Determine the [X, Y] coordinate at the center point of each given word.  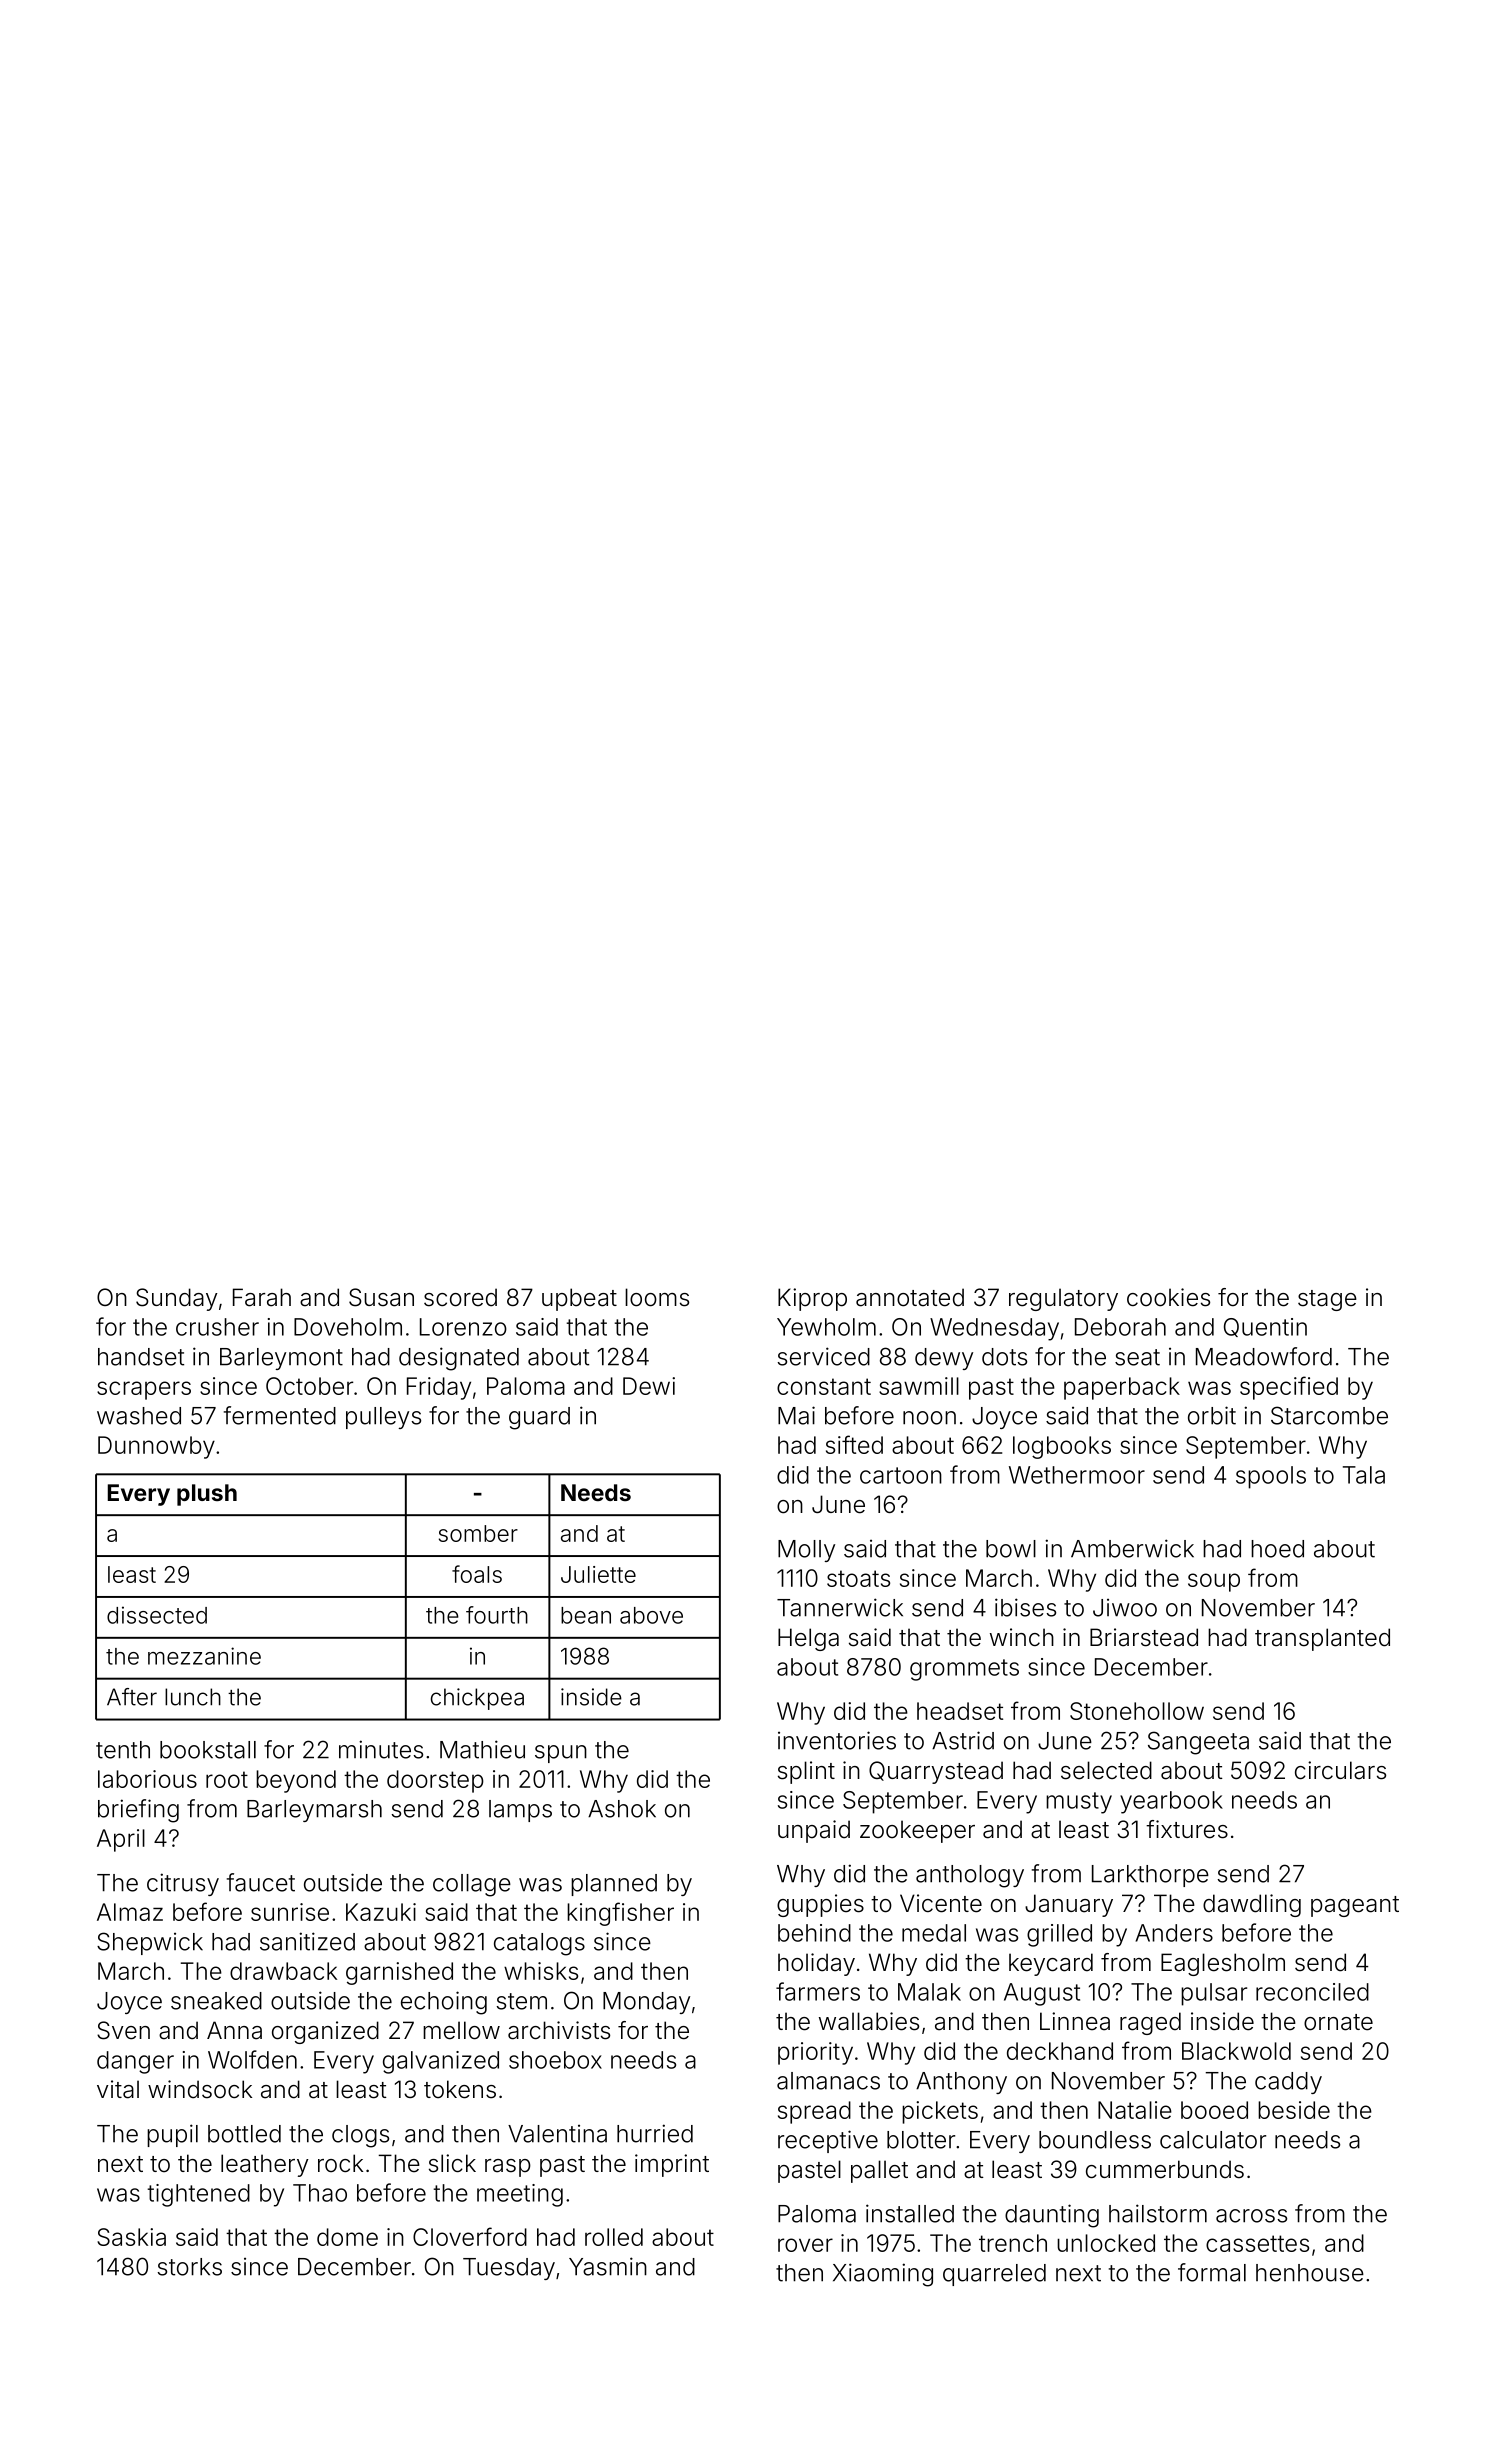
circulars [1340, 1770]
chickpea [477, 1699]
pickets [940, 2112]
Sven [123, 2030]
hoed [1277, 1549]
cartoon [901, 1475]
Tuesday [509, 2269]
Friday [439, 1388]
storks [190, 2267]
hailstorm [1158, 2213]
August [1042, 1994]
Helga [808, 1639]
